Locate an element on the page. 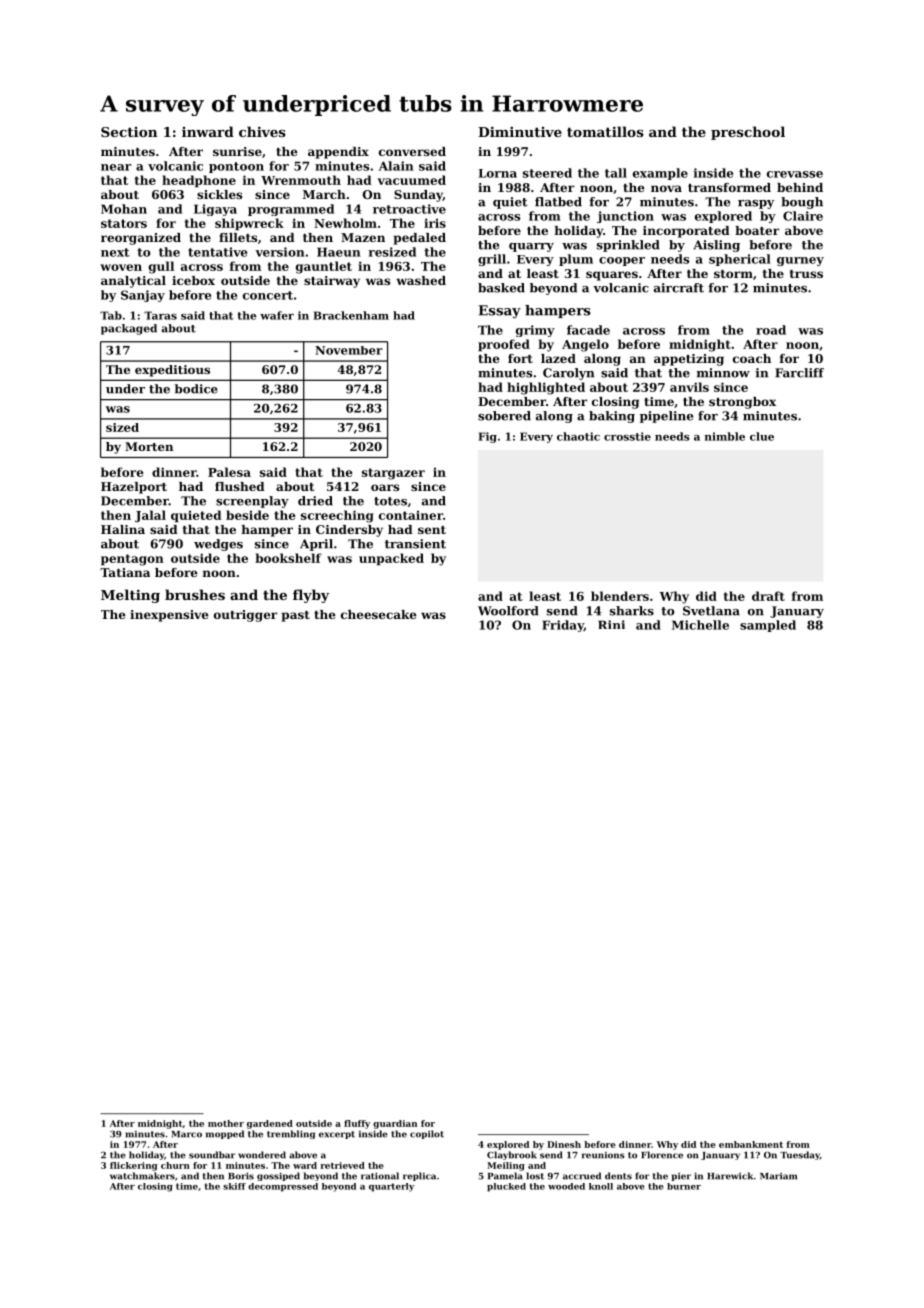 This document has width=924, height=1308. tomatillos is located at coordinates (605, 131).
